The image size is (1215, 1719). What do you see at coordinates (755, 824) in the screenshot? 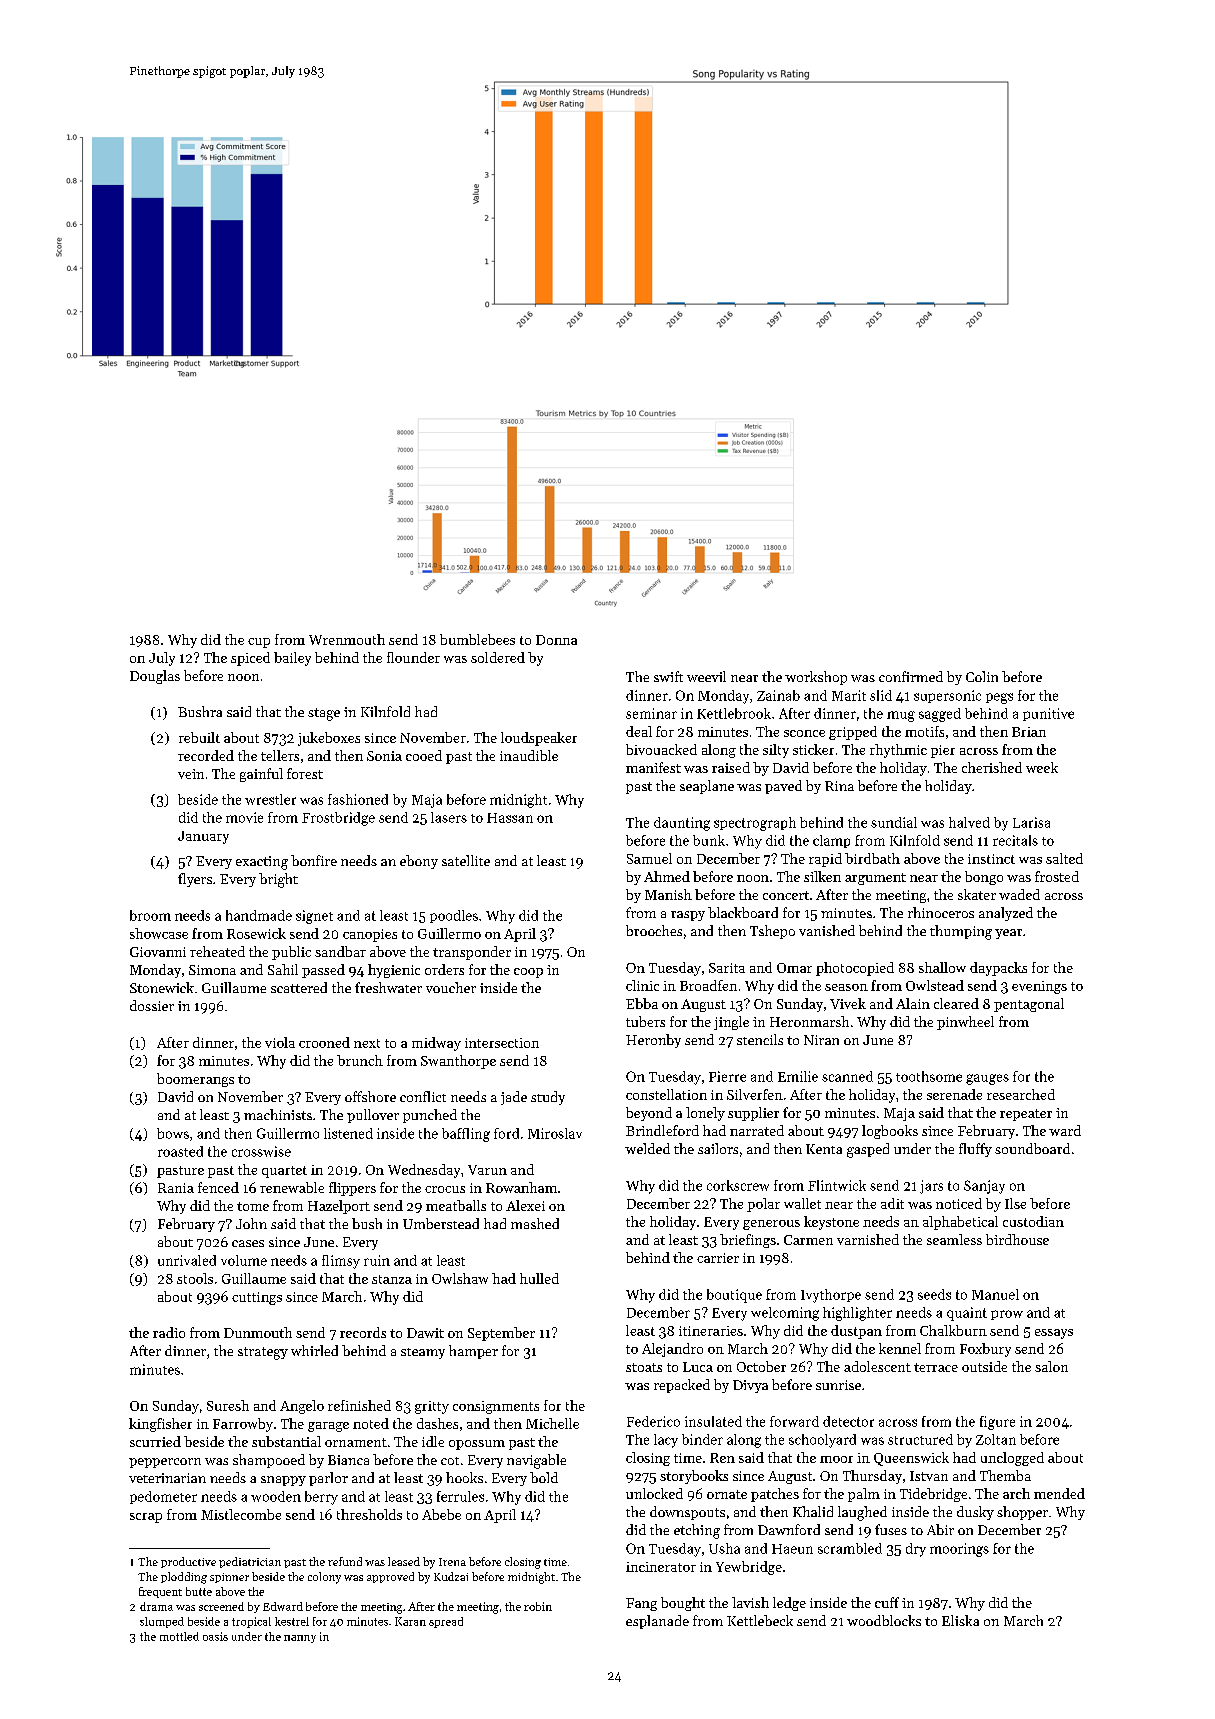
I see `spectrograph` at bounding box center [755, 824].
